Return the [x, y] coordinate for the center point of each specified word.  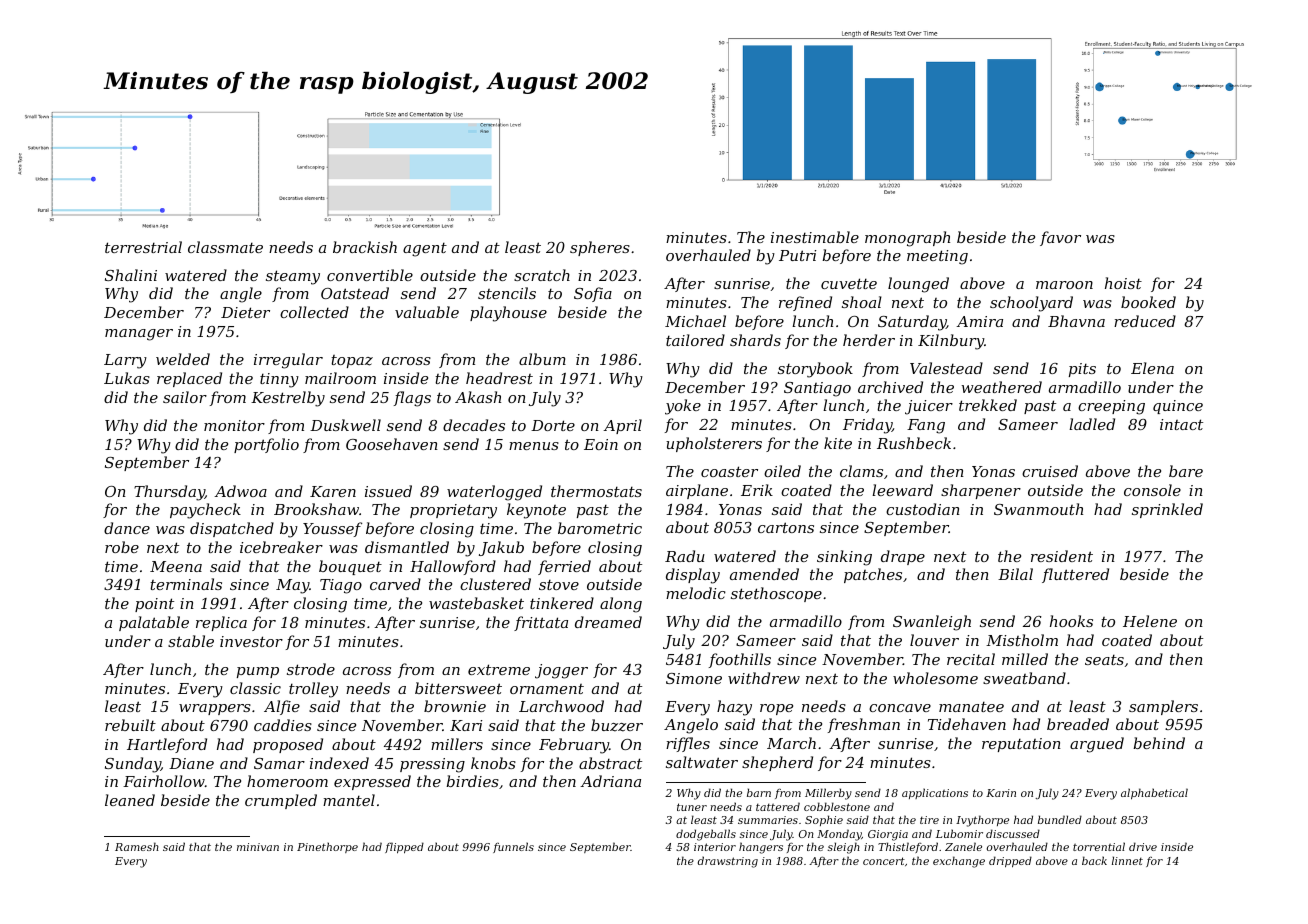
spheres [600, 248]
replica [221, 623]
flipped [404, 848]
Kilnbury [951, 342]
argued [1097, 745]
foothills [740, 660]
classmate [225, 247]
